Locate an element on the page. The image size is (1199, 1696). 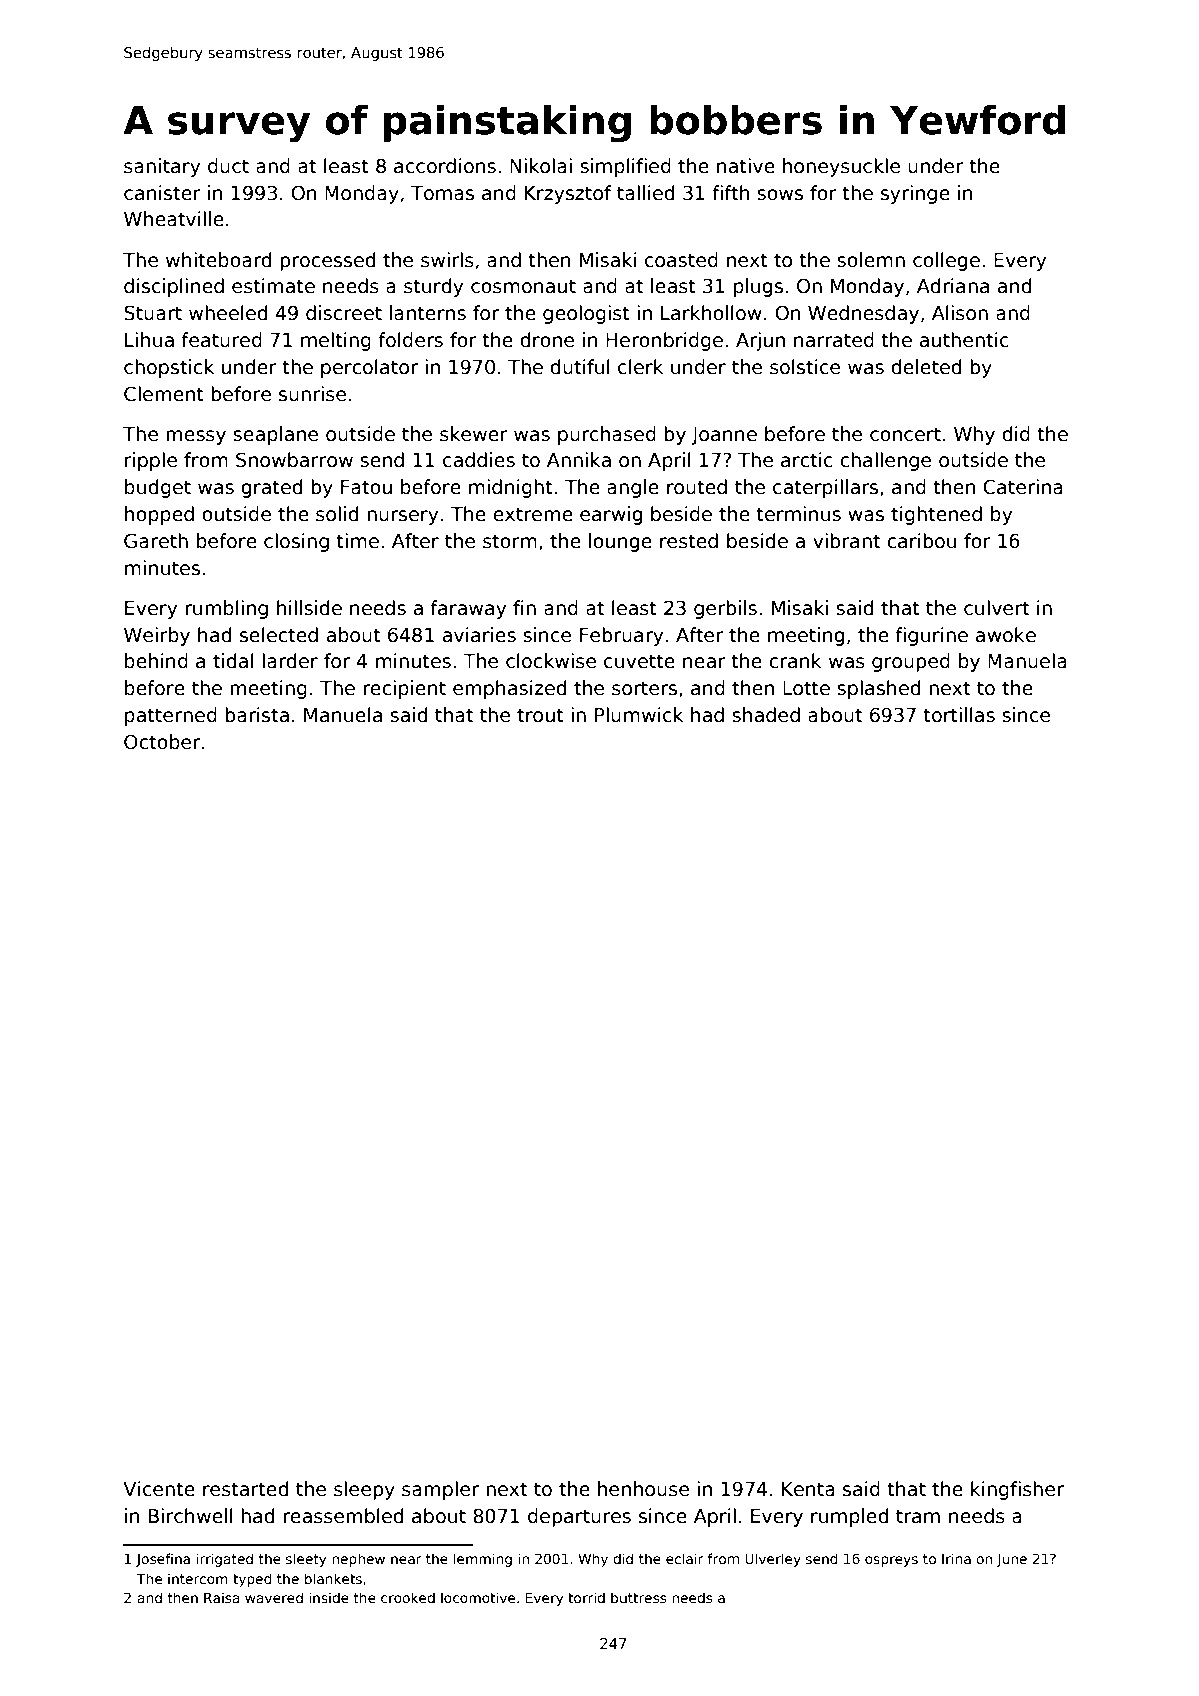
gerbils is located at coordinates (725, 609).
